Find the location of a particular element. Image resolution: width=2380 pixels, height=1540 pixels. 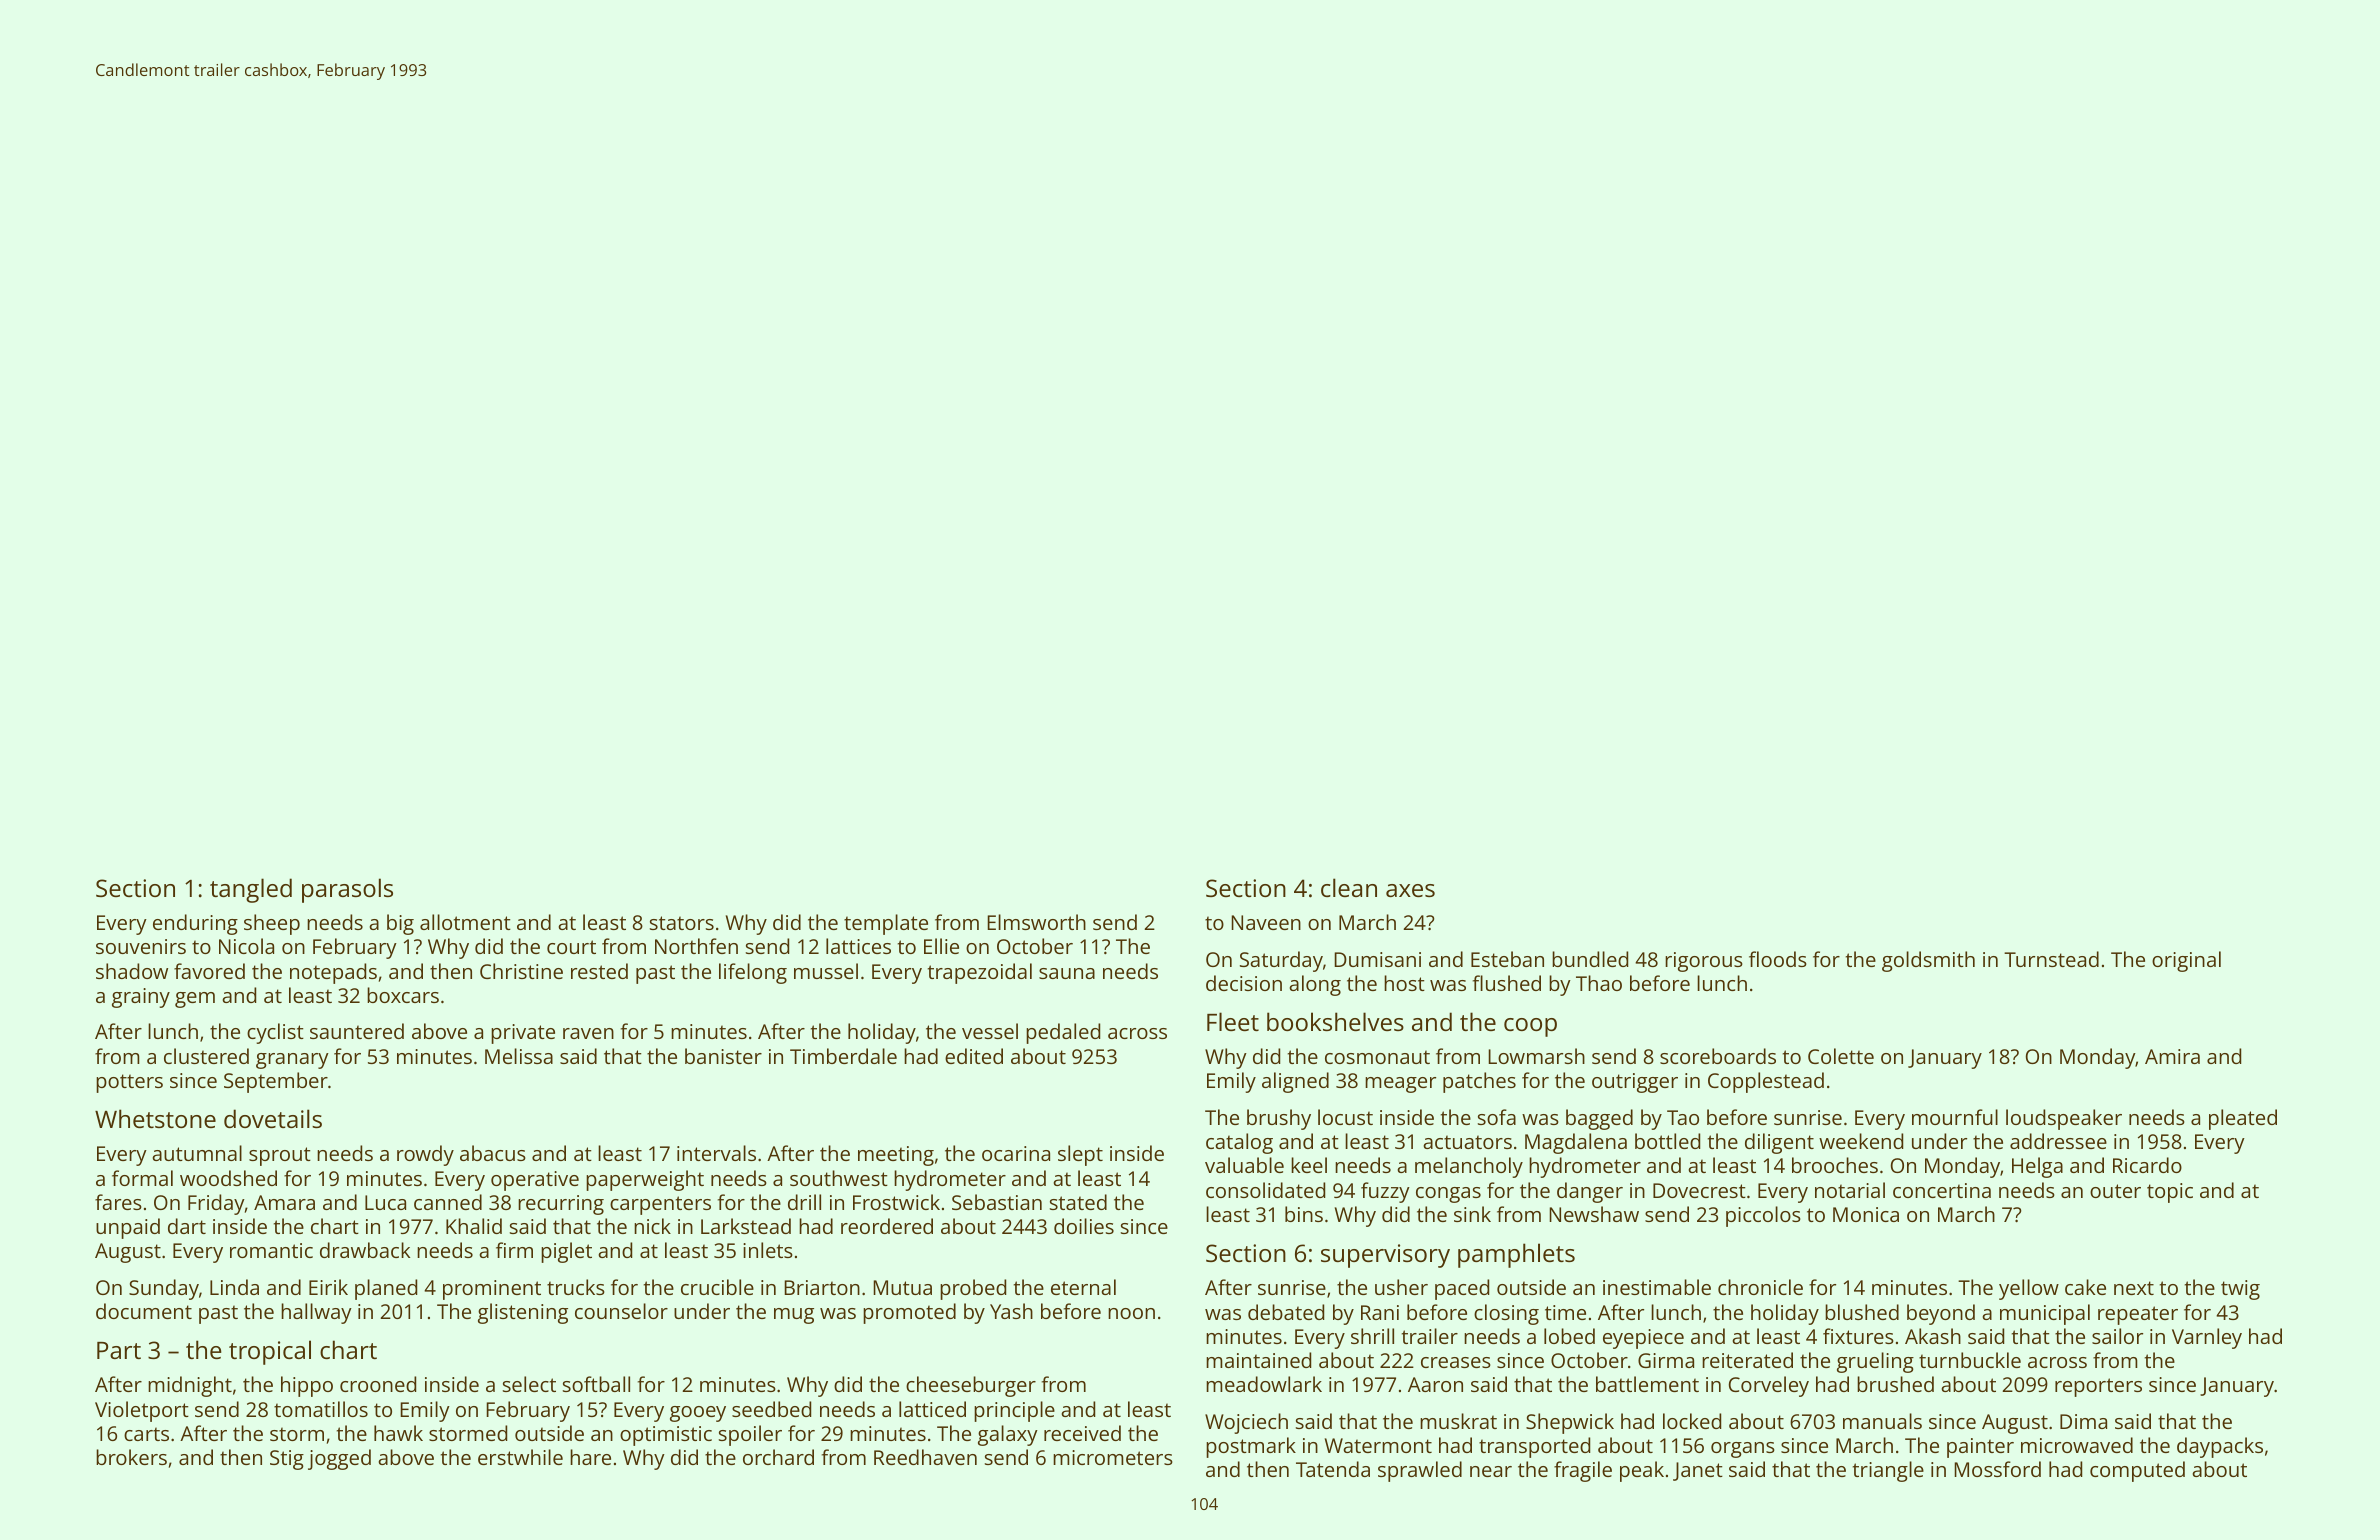

Colette is located at coordinates (1841, 1056).
